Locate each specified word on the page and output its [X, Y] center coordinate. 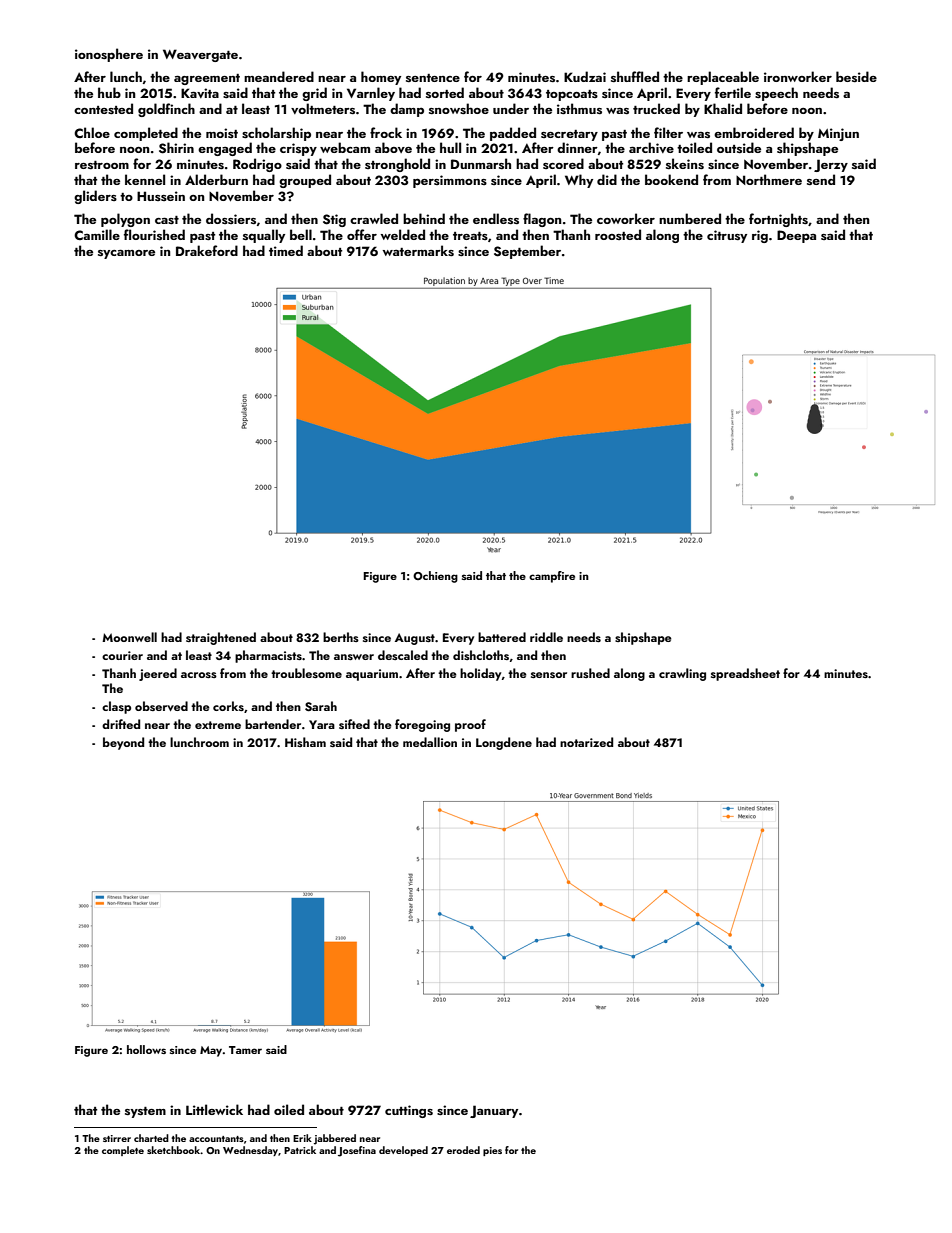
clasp [116, 707]
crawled [374, 218]
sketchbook [173, 1150]
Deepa [796, 236]
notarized [586, 742]
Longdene [504, 743]
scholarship [276, 134]
